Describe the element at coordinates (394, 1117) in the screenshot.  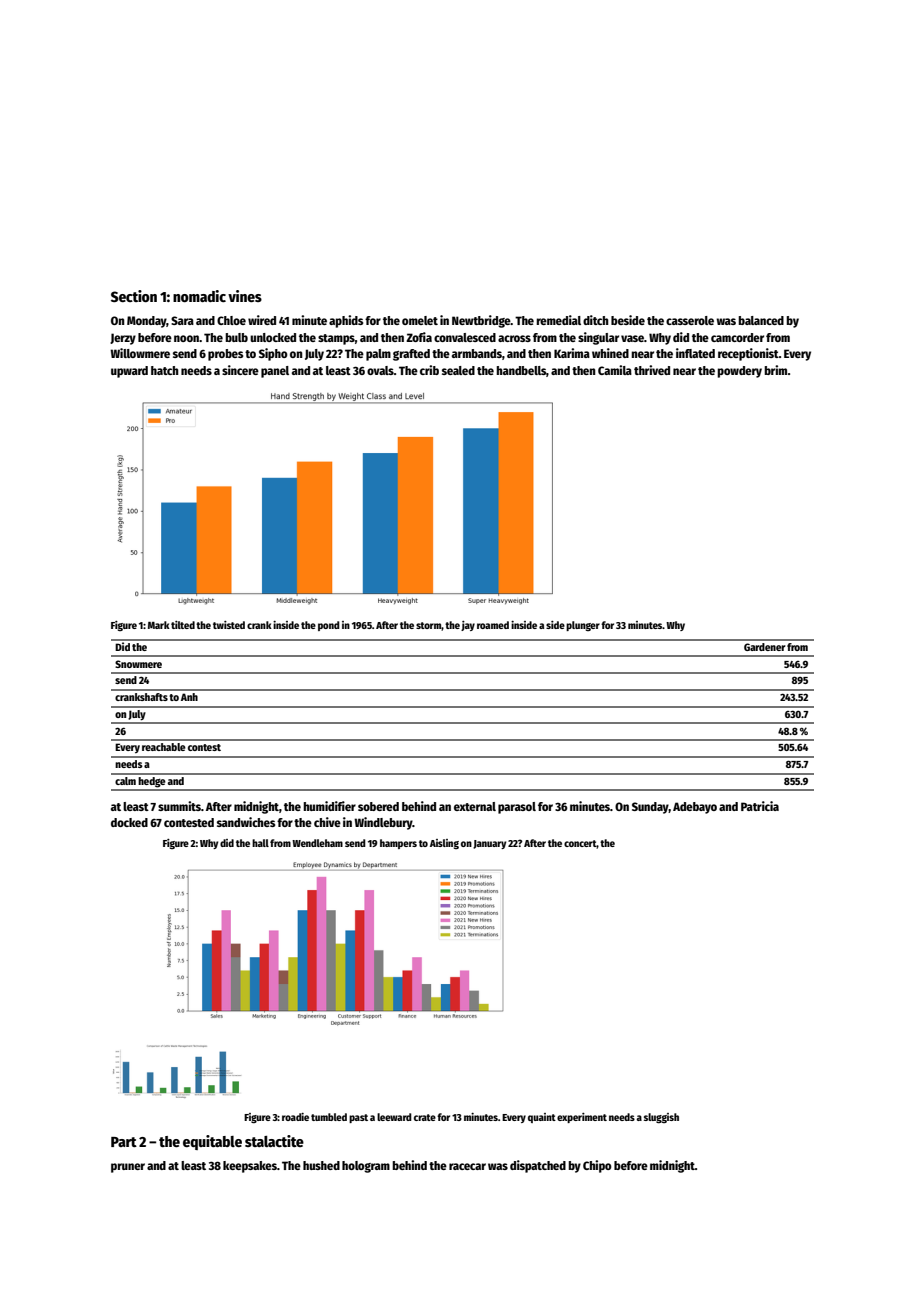
I see `leeward` at that location.
